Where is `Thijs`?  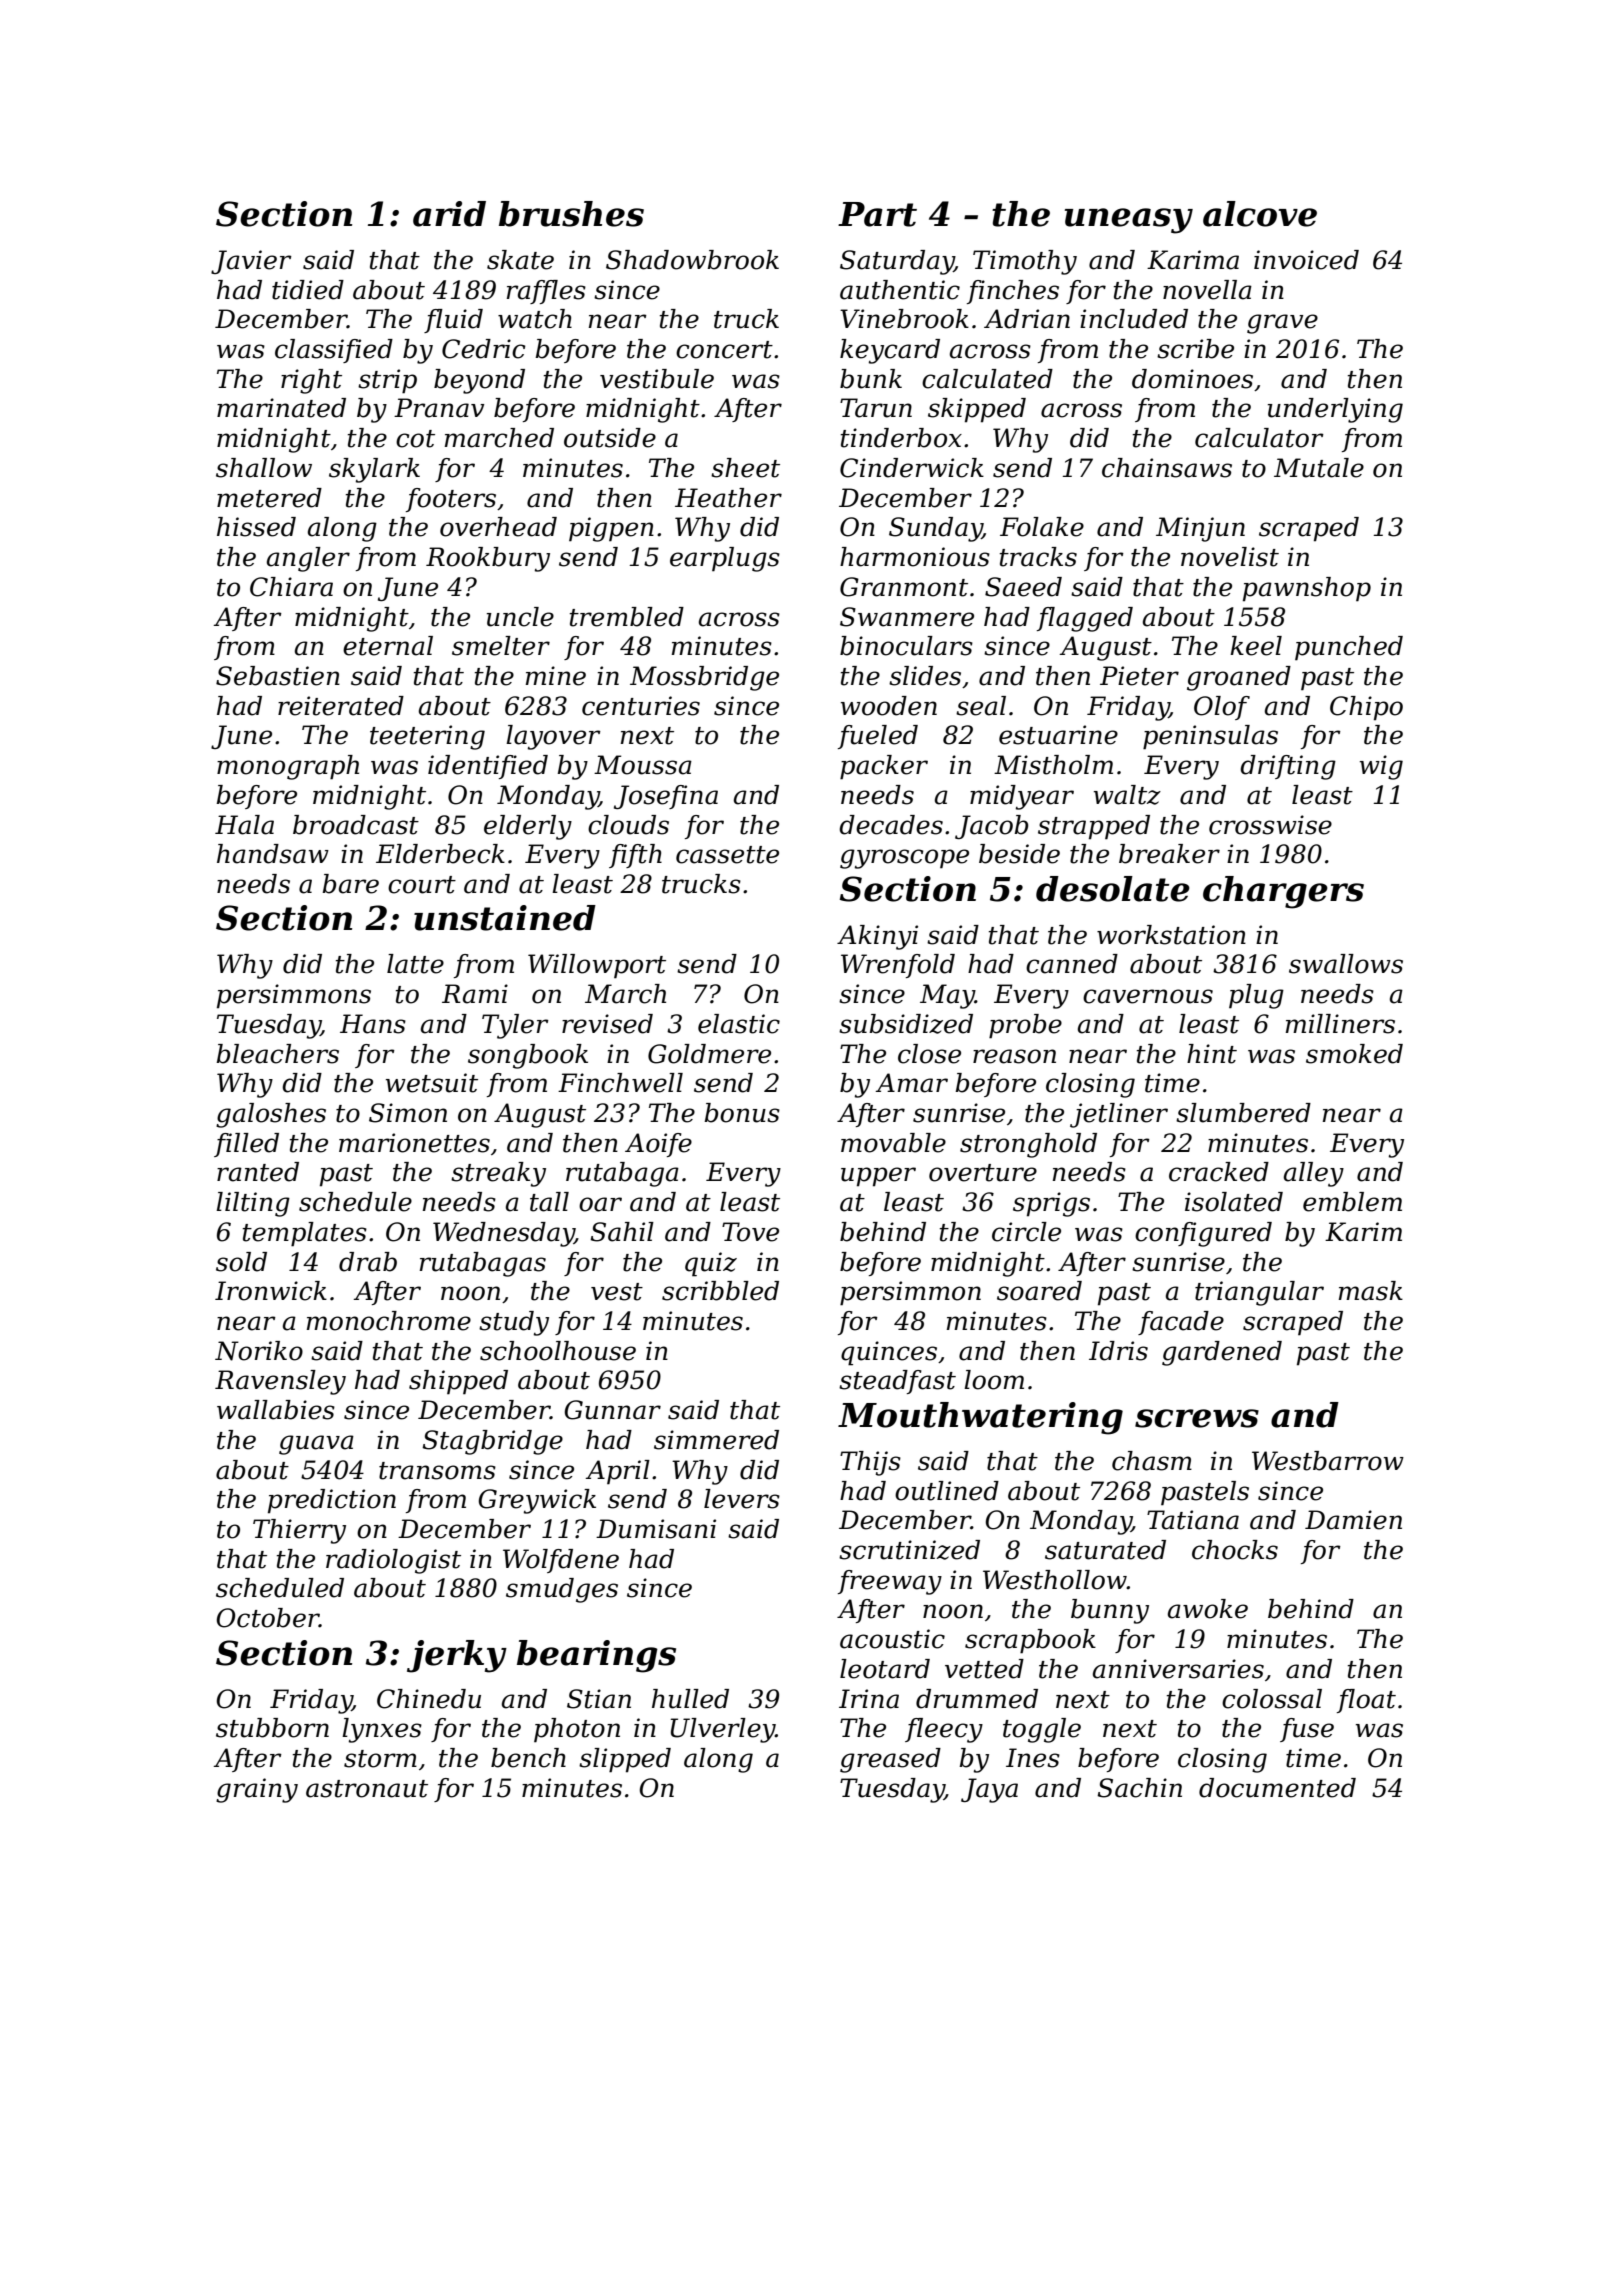
Thijs is located at coordinates (870, 1463).
